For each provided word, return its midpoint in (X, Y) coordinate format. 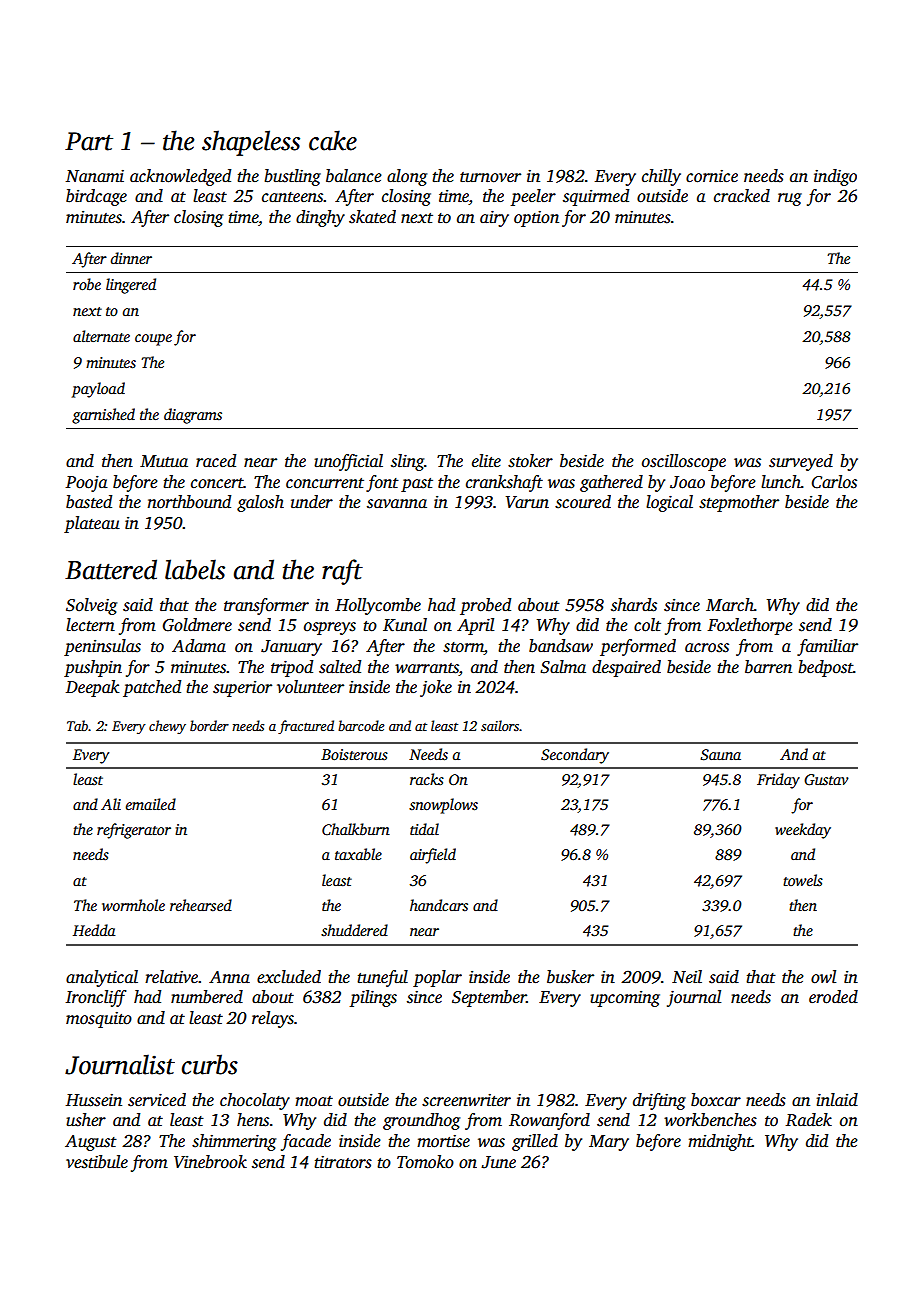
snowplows (443, 806)
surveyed (801, 462)
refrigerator (134, 831)
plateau (92, 524)
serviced (157, 1100)
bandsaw (561, 646)
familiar (827, 647)
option (536, 219)
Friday (778, 781)
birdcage (96, 197)
